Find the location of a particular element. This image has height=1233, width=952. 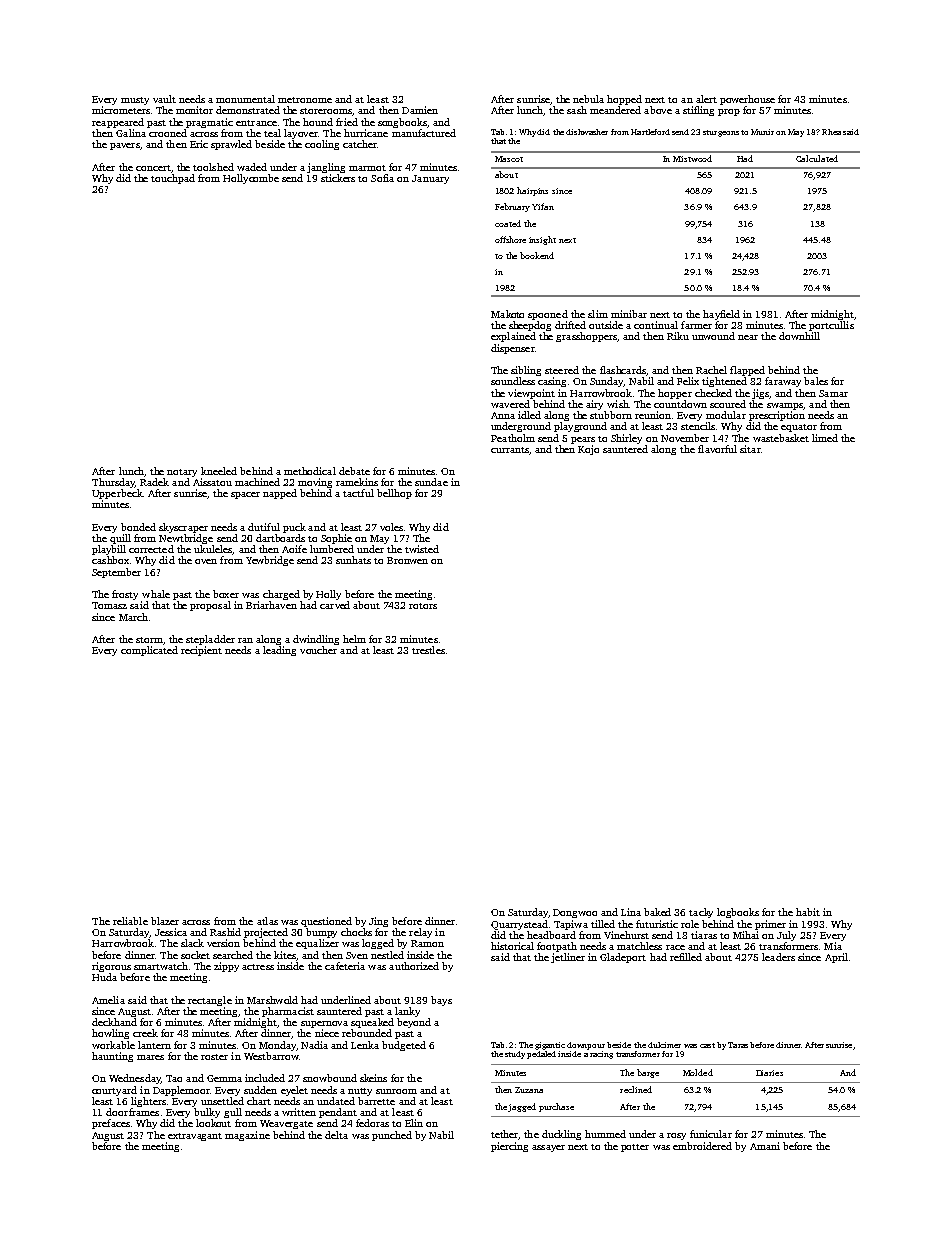

assayer is located at coordinates (548, 1148).
